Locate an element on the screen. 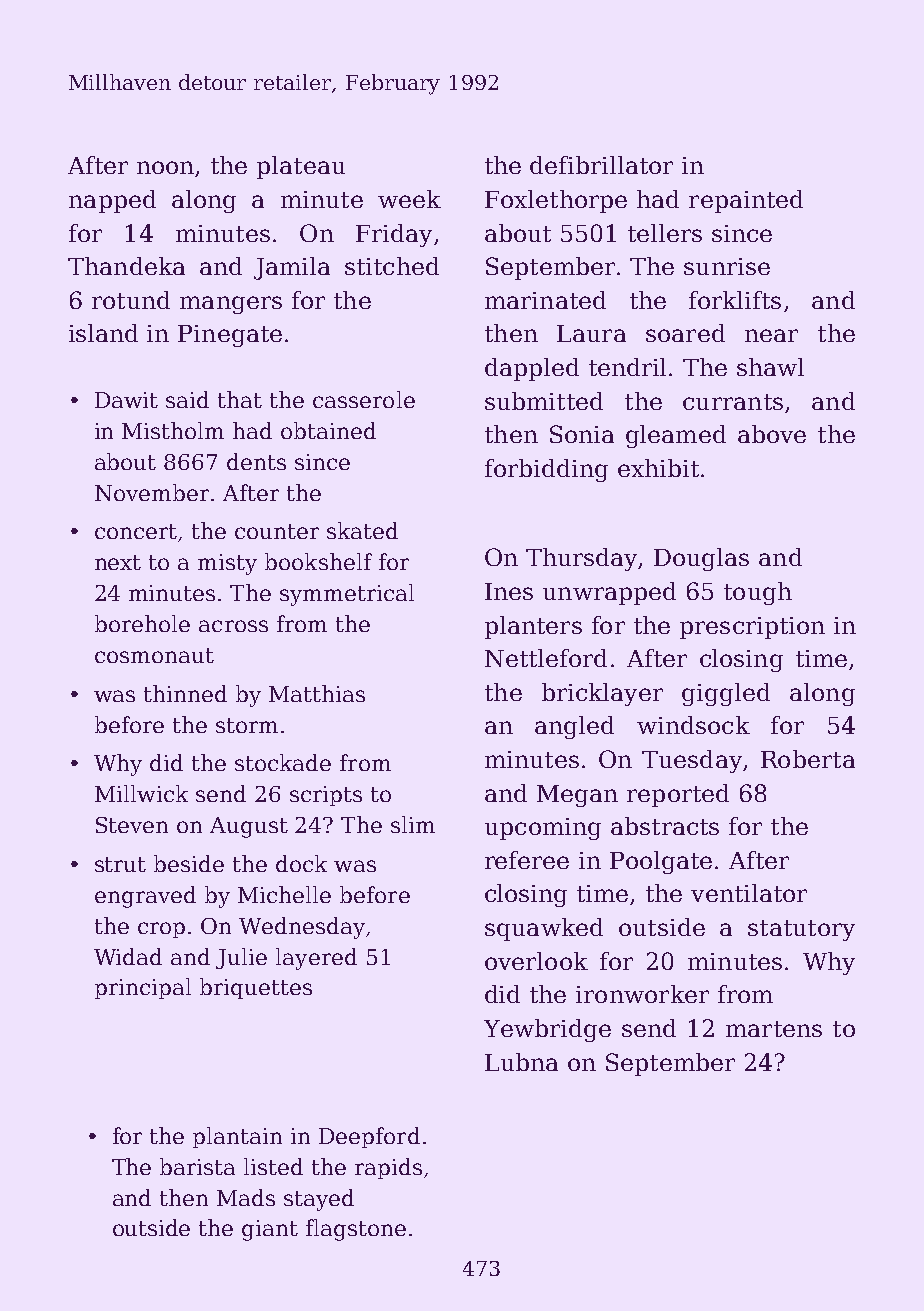  repainted is located at coordinates (746, 201).
